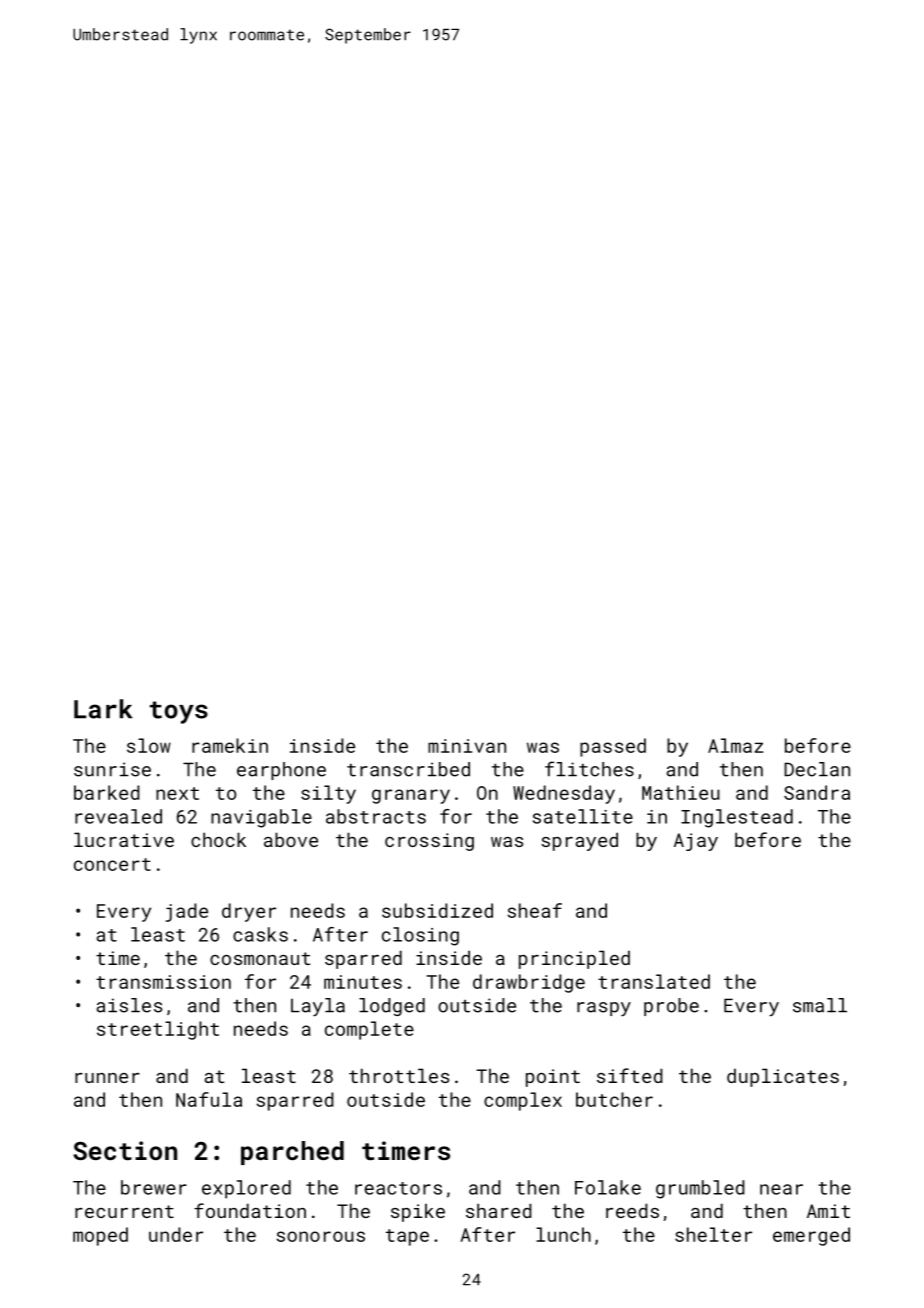  What do you see at coordinates (230, 745) in the image?
I see `ramekin` at bounding box center [230, 745].
